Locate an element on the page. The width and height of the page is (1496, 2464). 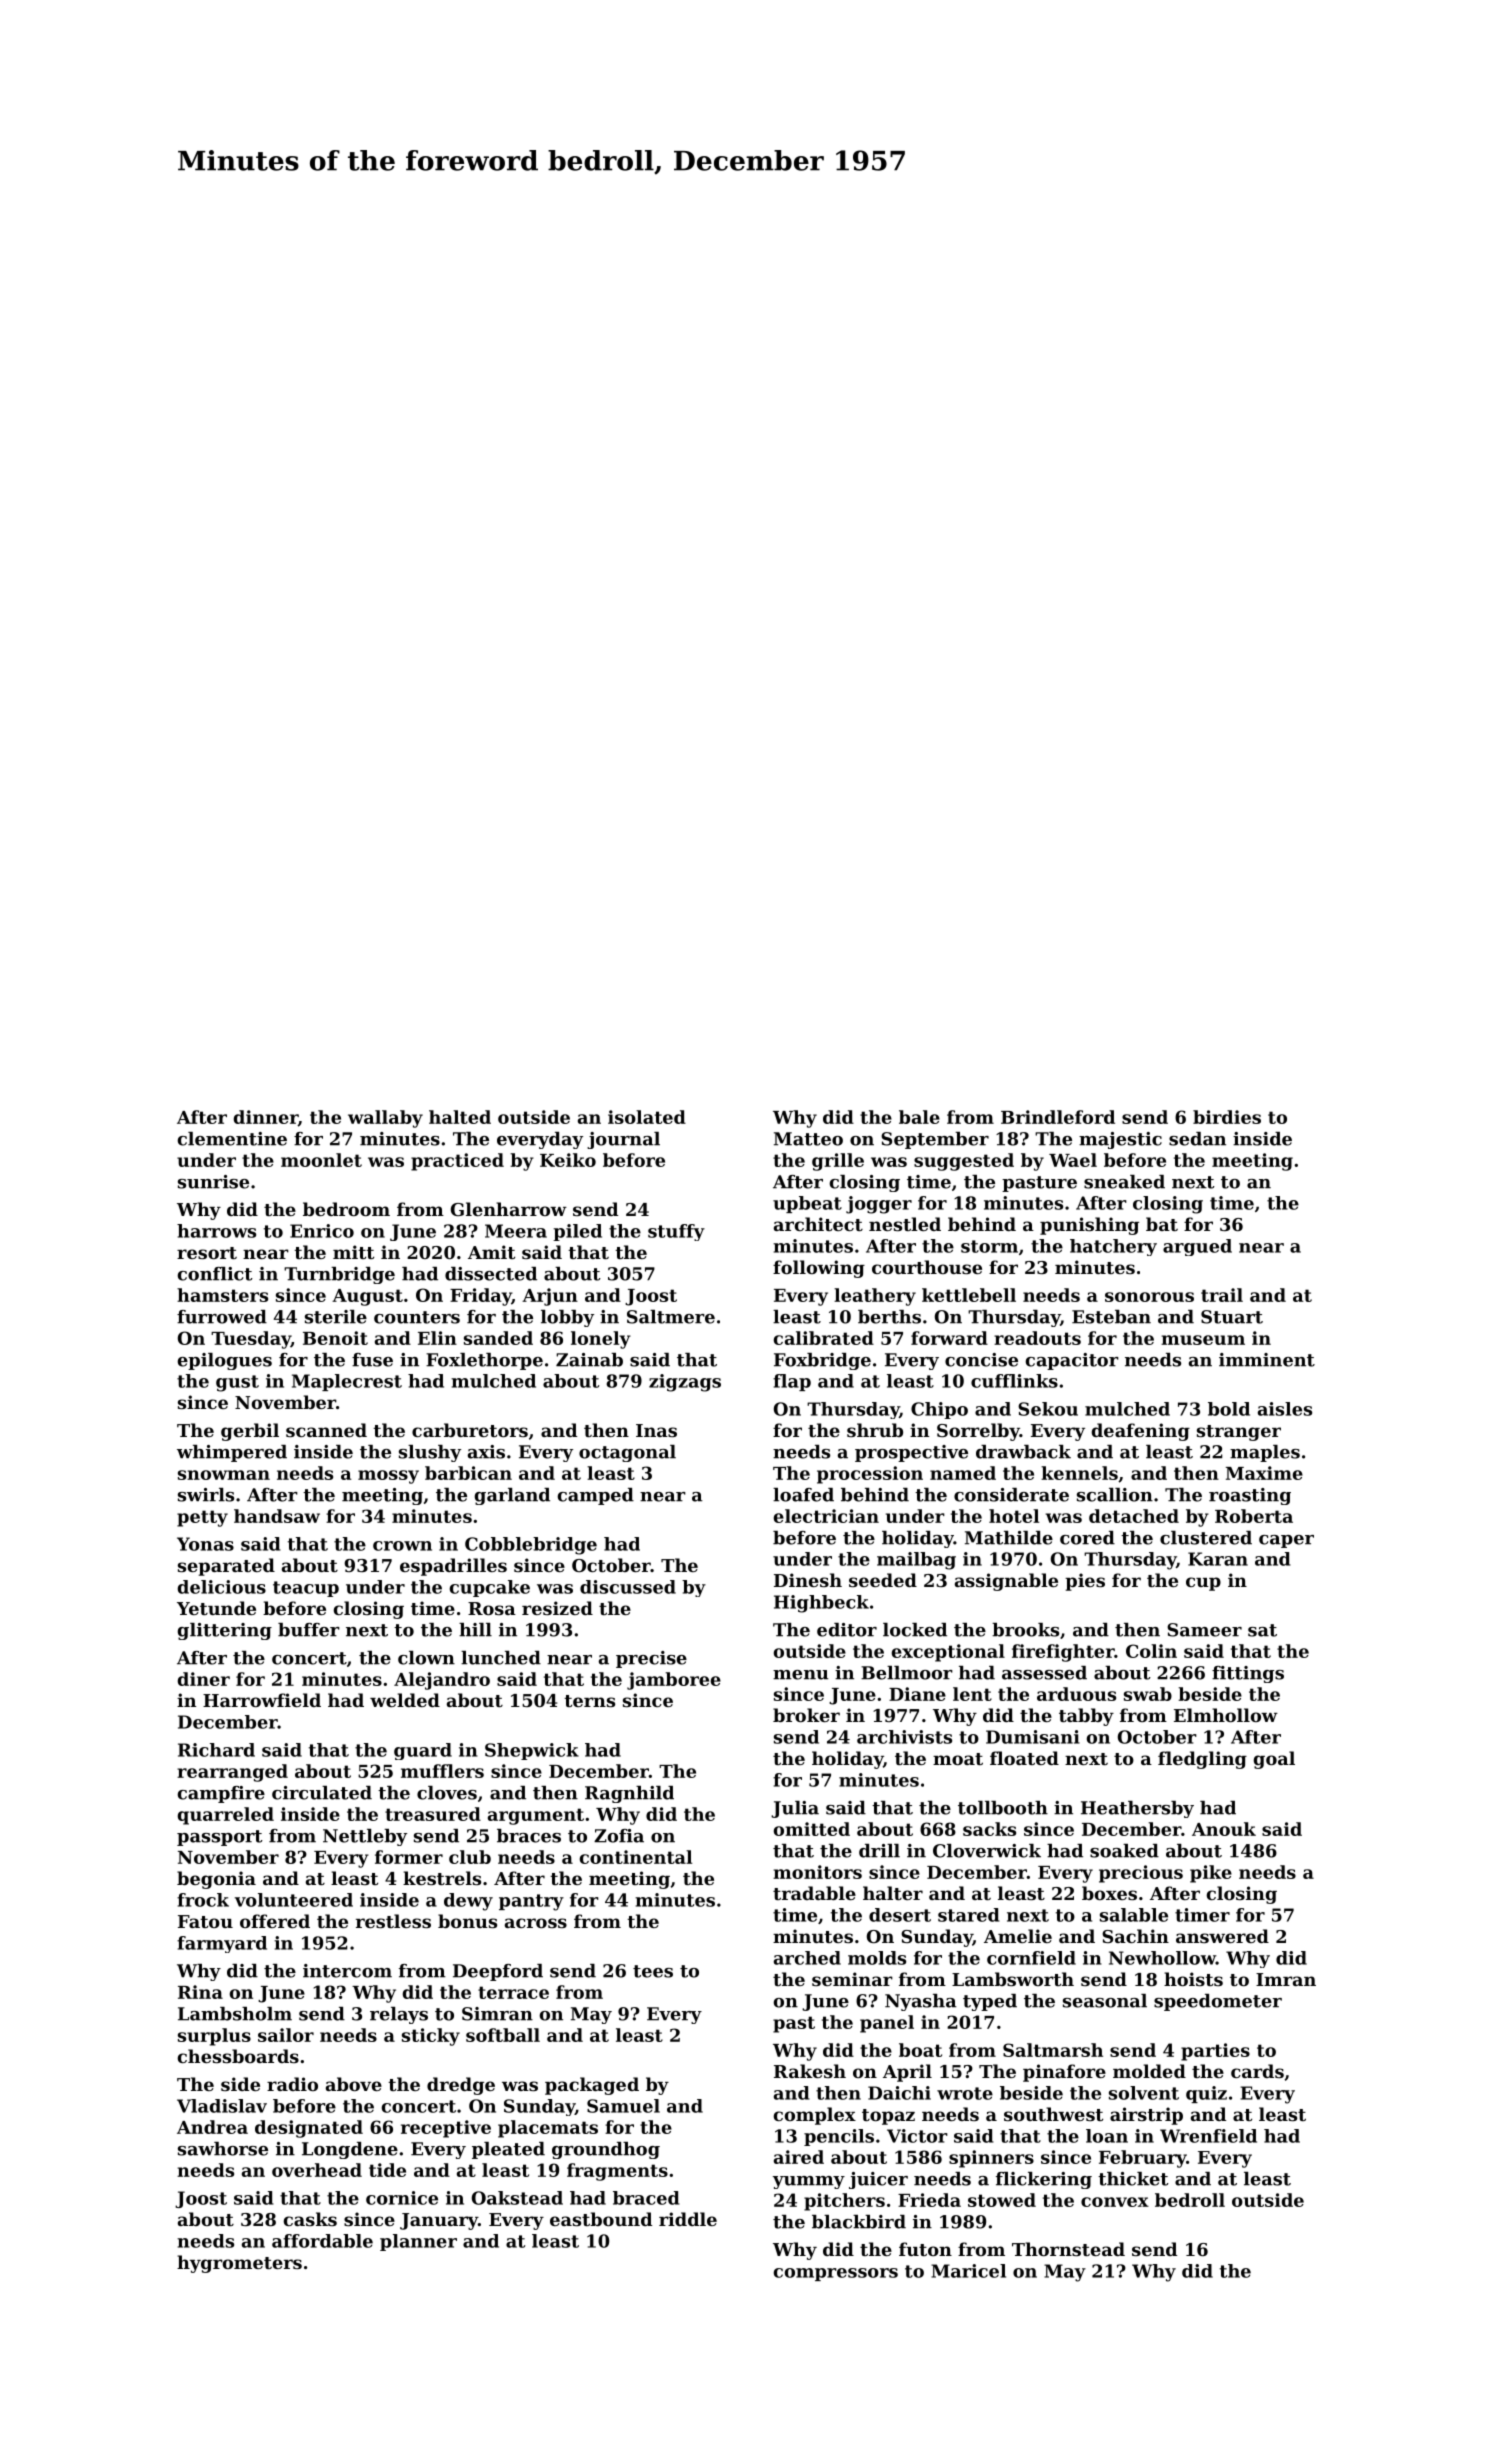
carburetors is located at coordinates (470, 1430).
